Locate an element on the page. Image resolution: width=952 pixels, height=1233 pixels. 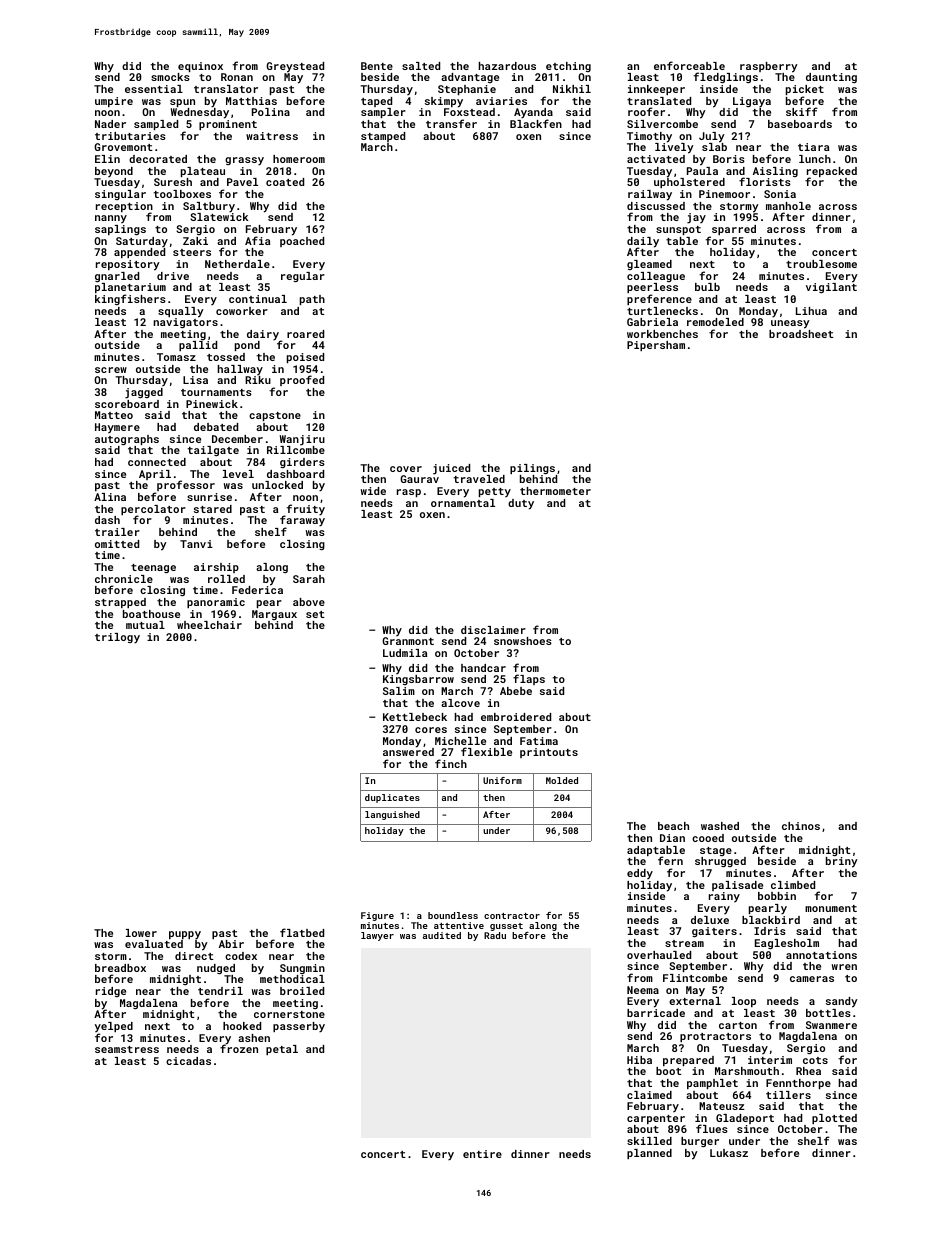
broadsheet is located at coordinates (801, 334).
